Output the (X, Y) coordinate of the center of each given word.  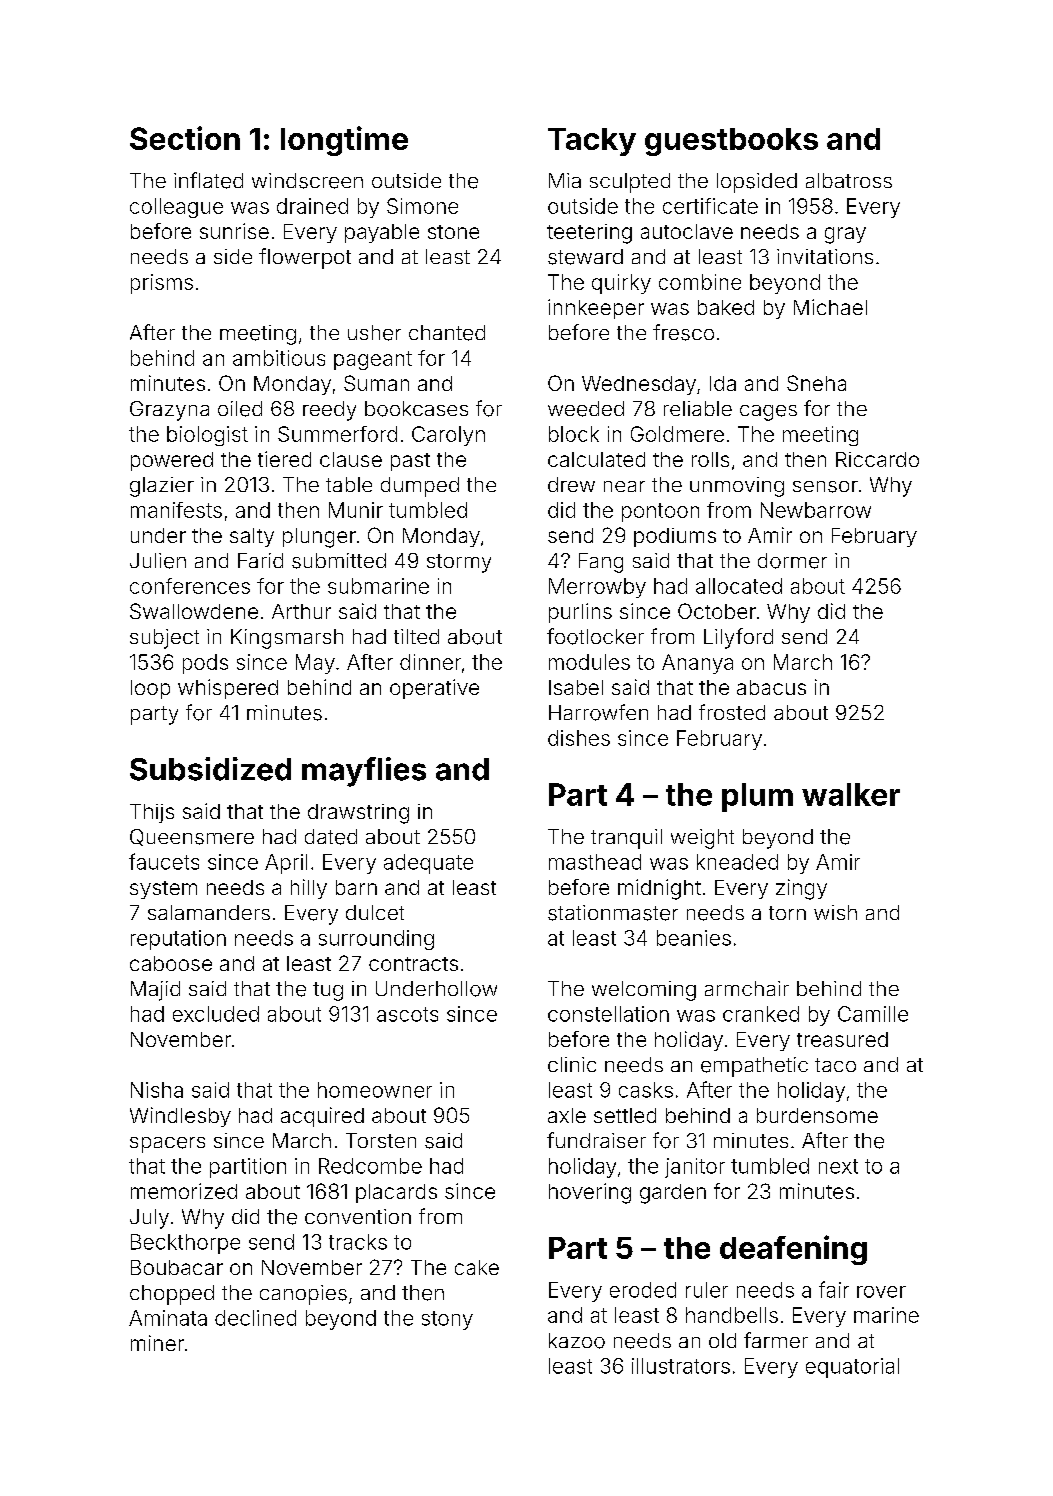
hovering (590, 1193)
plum (757, 797)
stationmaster (613, 913)
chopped (172, 1295)
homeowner (375, 1090)
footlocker (595, 636)
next (838, 1166)
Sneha (816, 383)
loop (150, 689)
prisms (162, 284)
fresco (683, 332)
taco (835, 1065)
